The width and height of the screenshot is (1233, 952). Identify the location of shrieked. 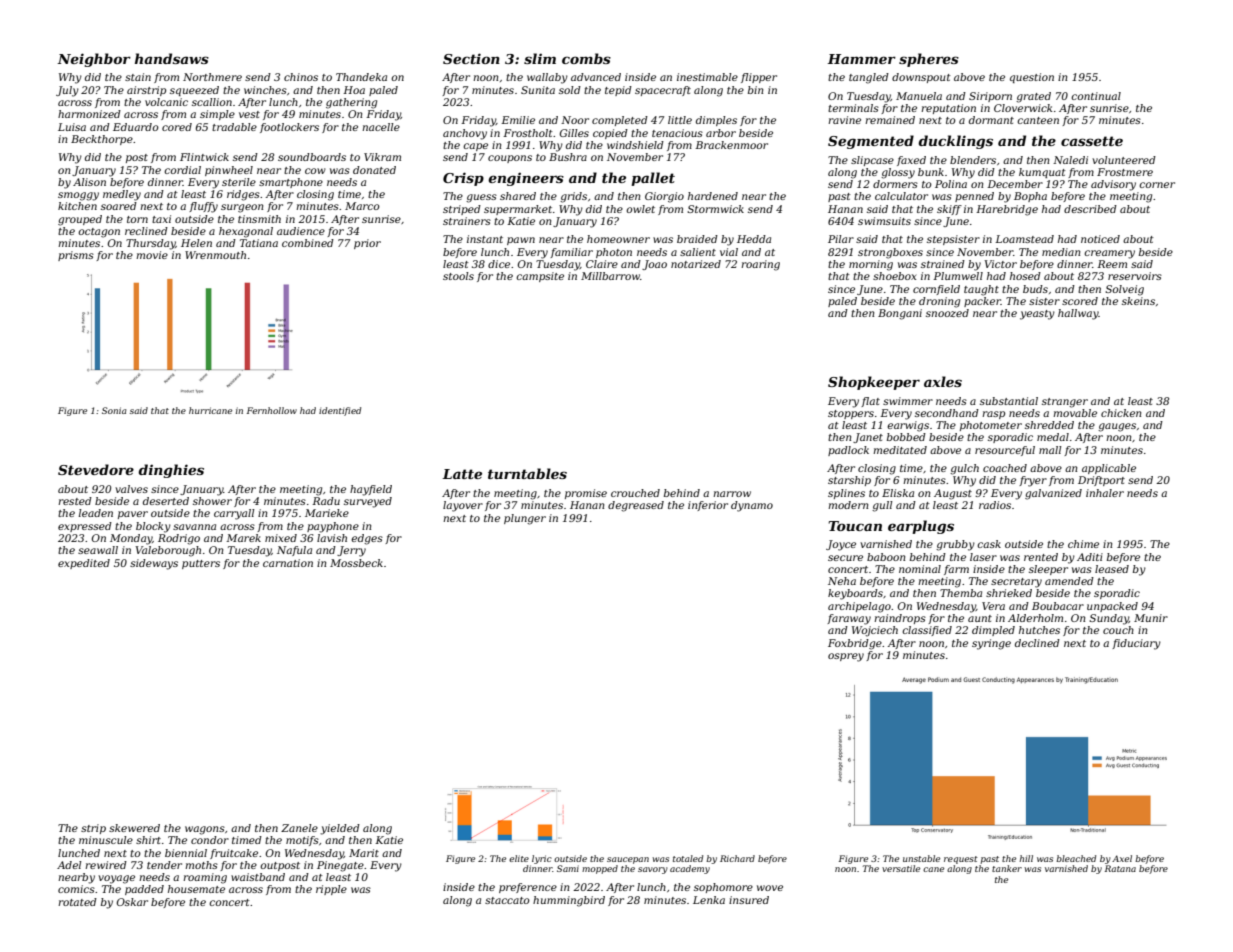
(1009, 593).
